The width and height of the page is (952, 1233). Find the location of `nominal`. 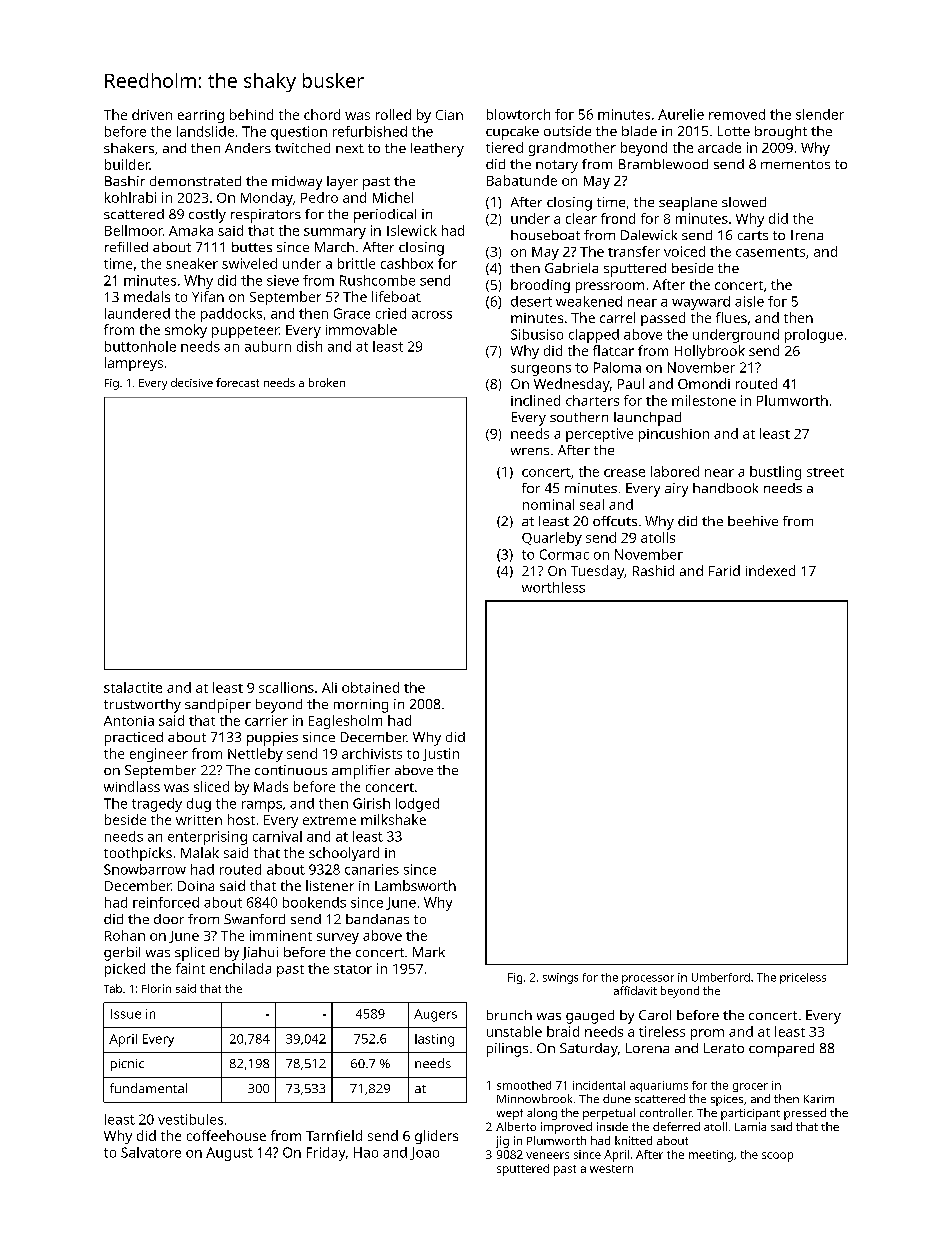

nominal is located at coordinates (548, 504).
